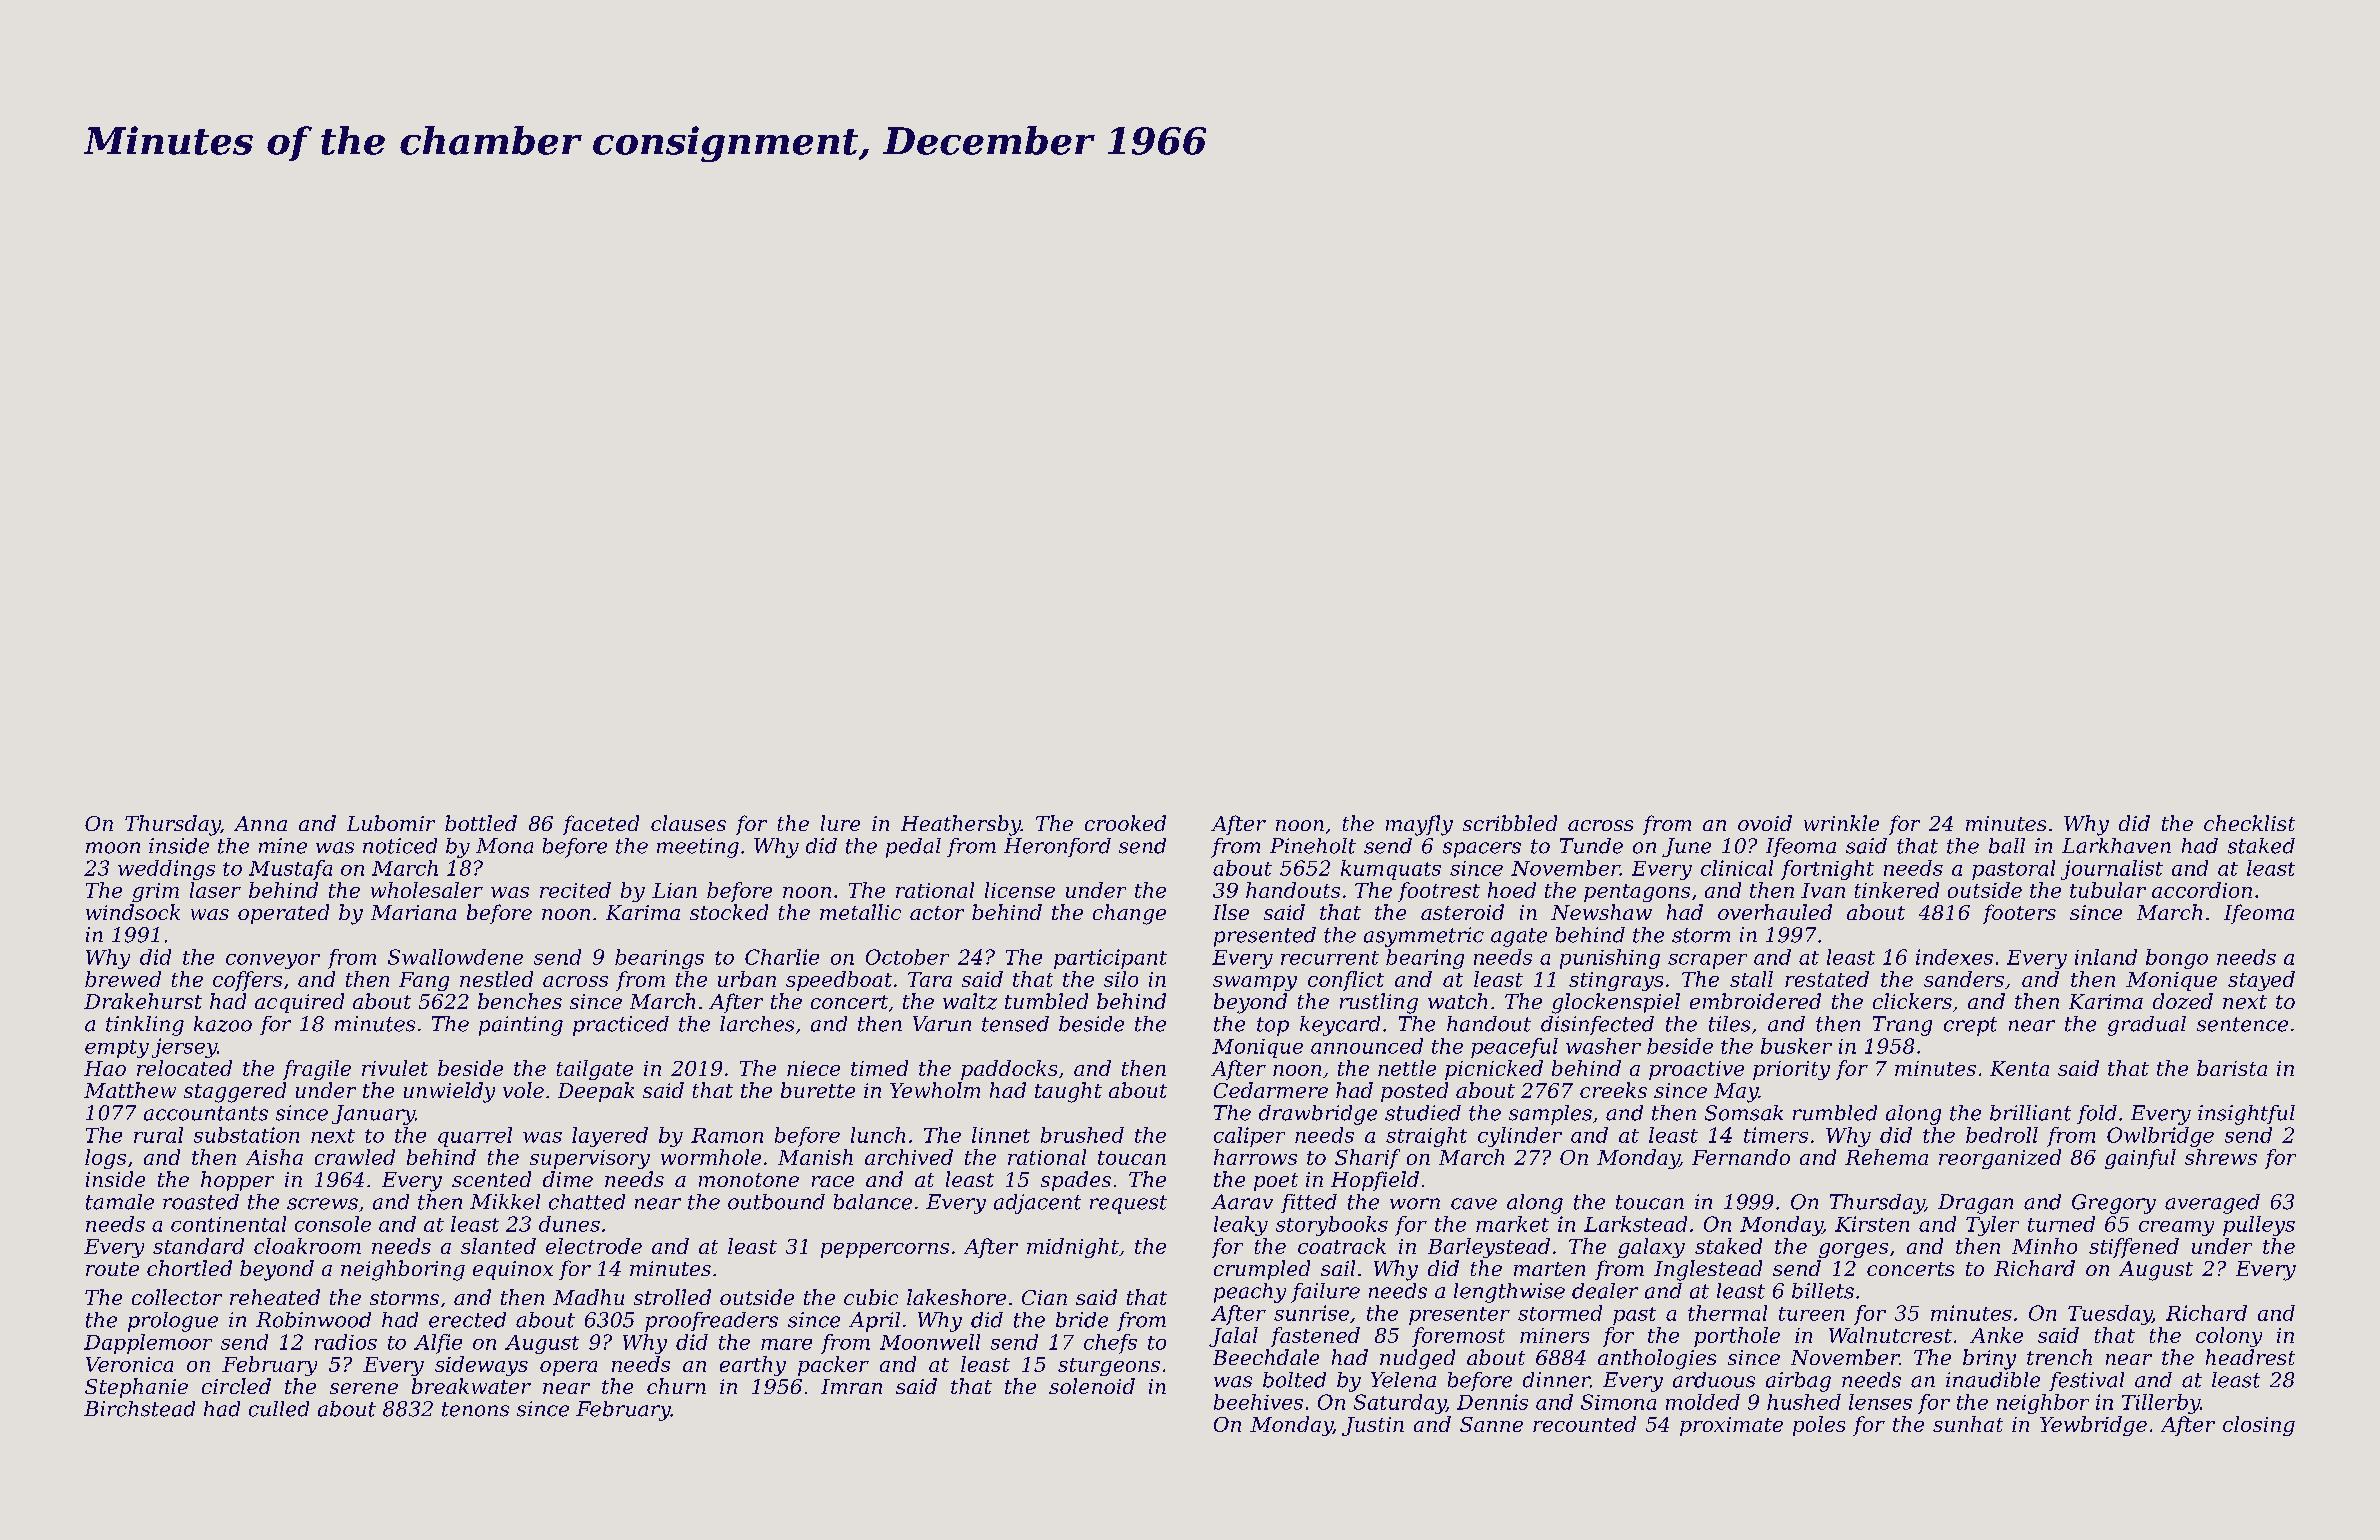 Image resolution: width=2380 pixels, height=1540 pixels. Describe the element at coordinates (1110, 959) in the page. I see `participant` at that location.
